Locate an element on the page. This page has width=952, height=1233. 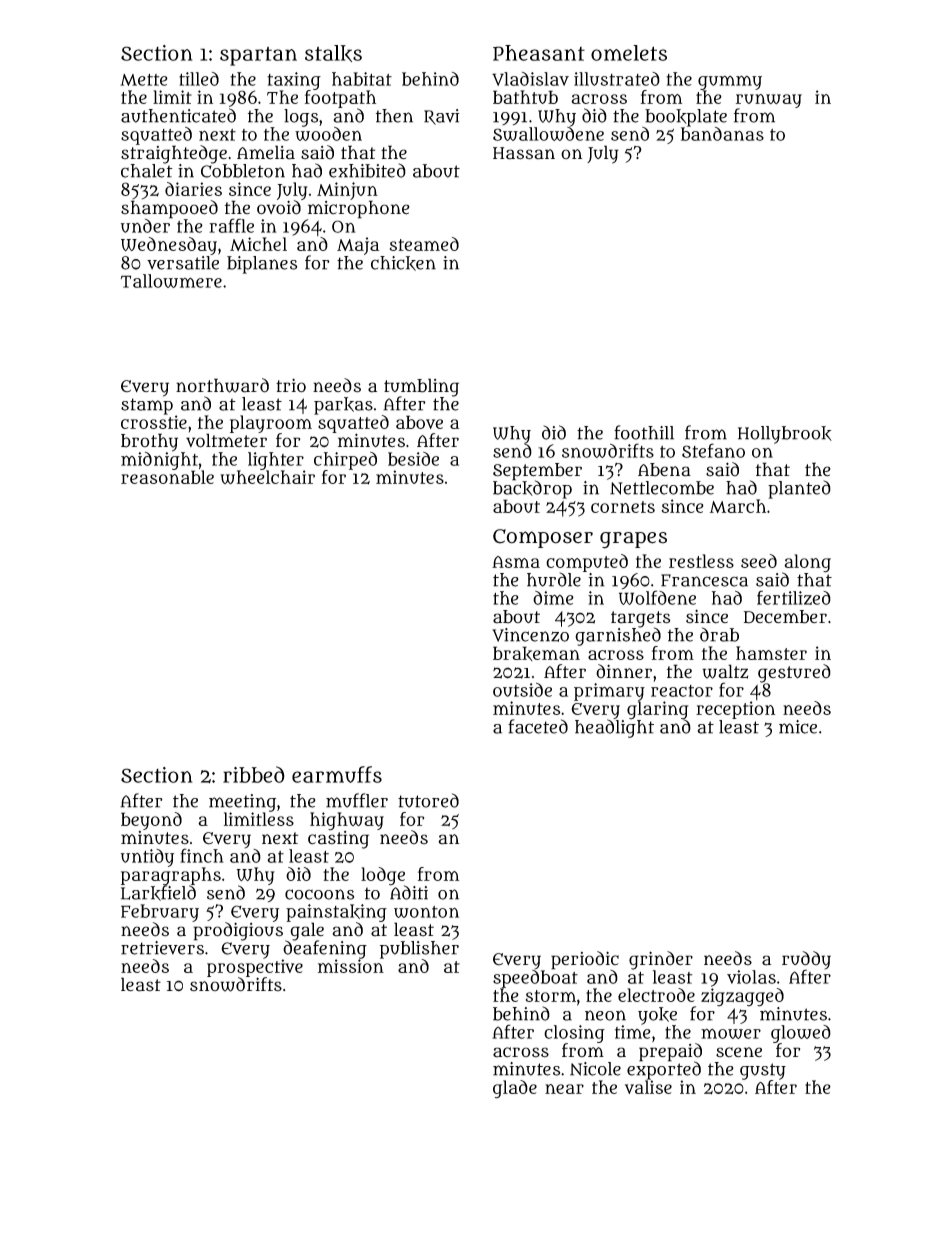
runway is located at coordinates (769, 101).
